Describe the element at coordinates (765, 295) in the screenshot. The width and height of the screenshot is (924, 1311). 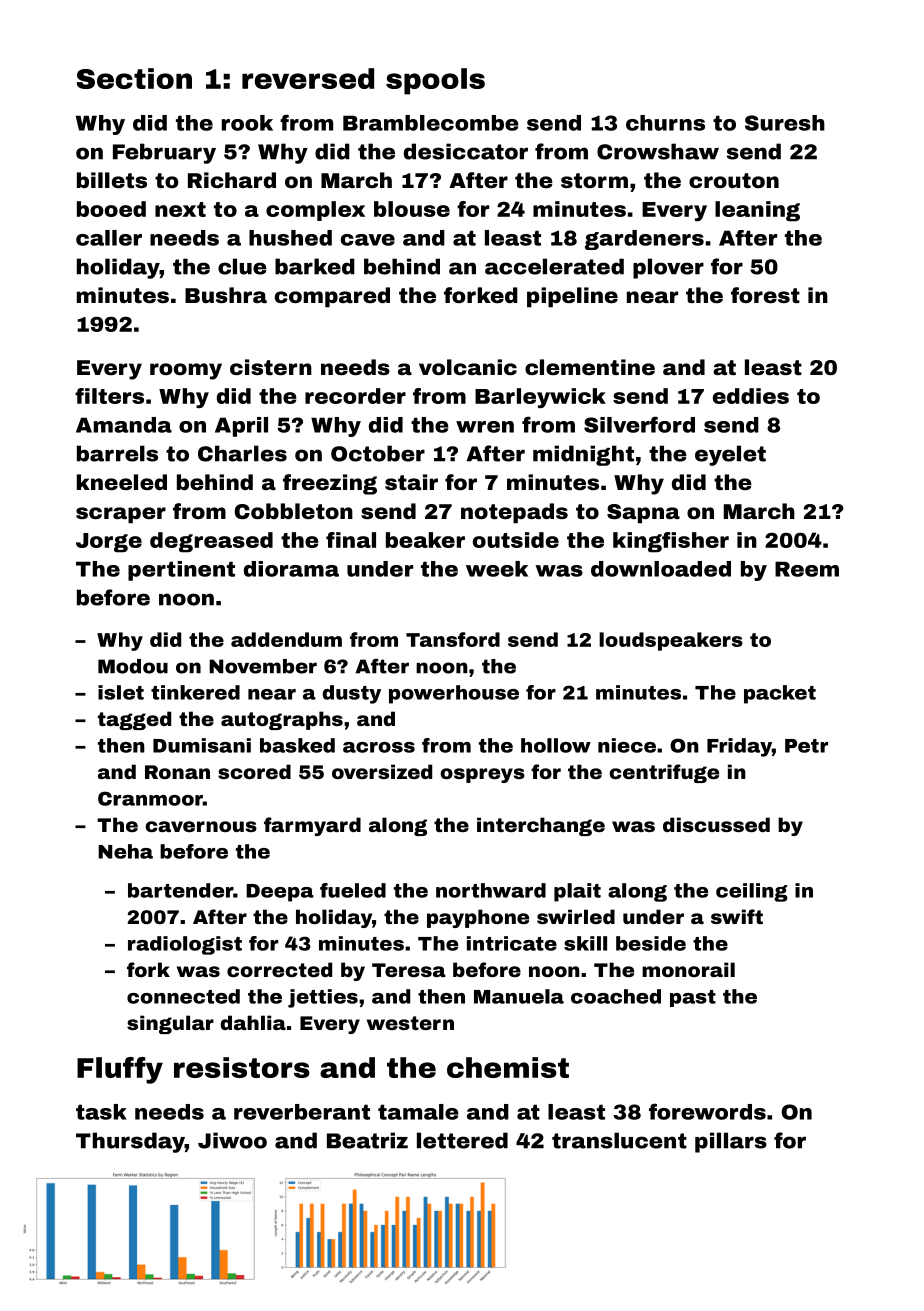
I see `forest` at that location.
